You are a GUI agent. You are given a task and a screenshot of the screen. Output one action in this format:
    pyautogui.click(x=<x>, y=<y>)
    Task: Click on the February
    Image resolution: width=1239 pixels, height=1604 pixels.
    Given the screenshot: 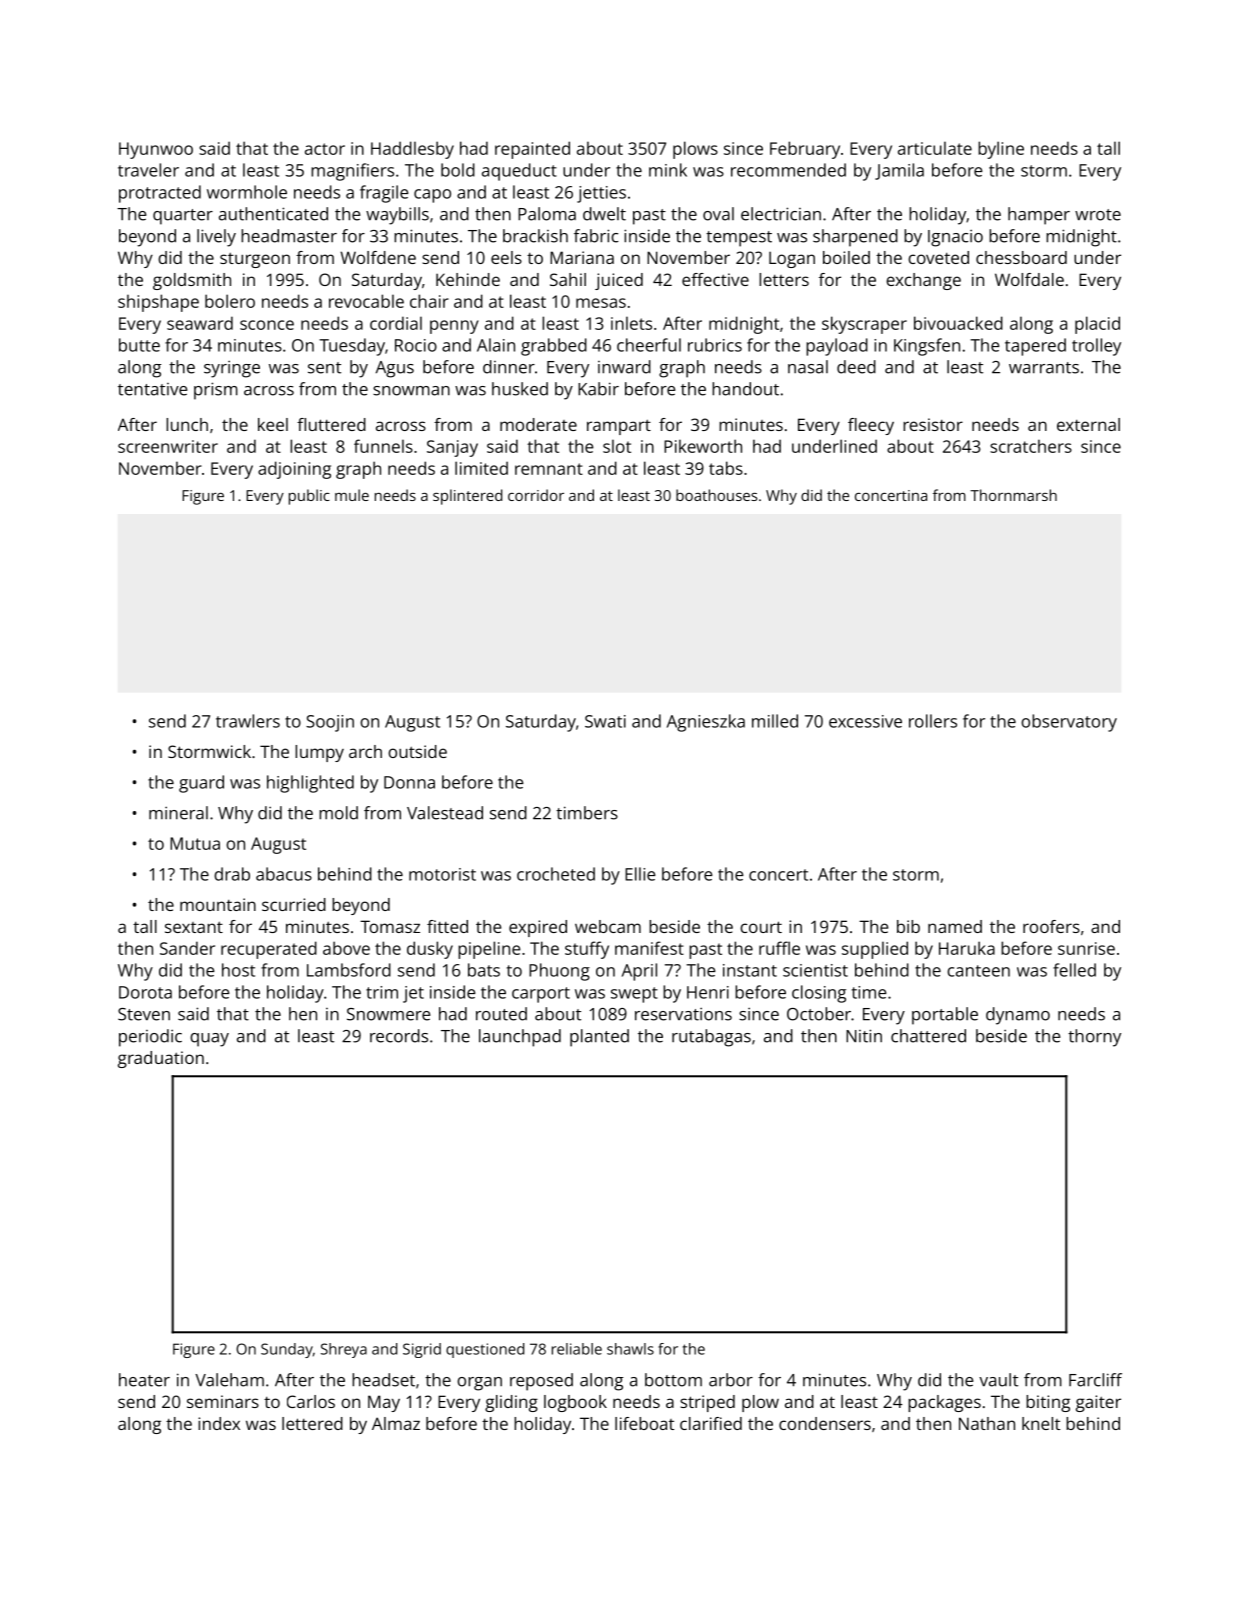 What is the action you would take?
    pyautogui.click(x=805, y=150)
